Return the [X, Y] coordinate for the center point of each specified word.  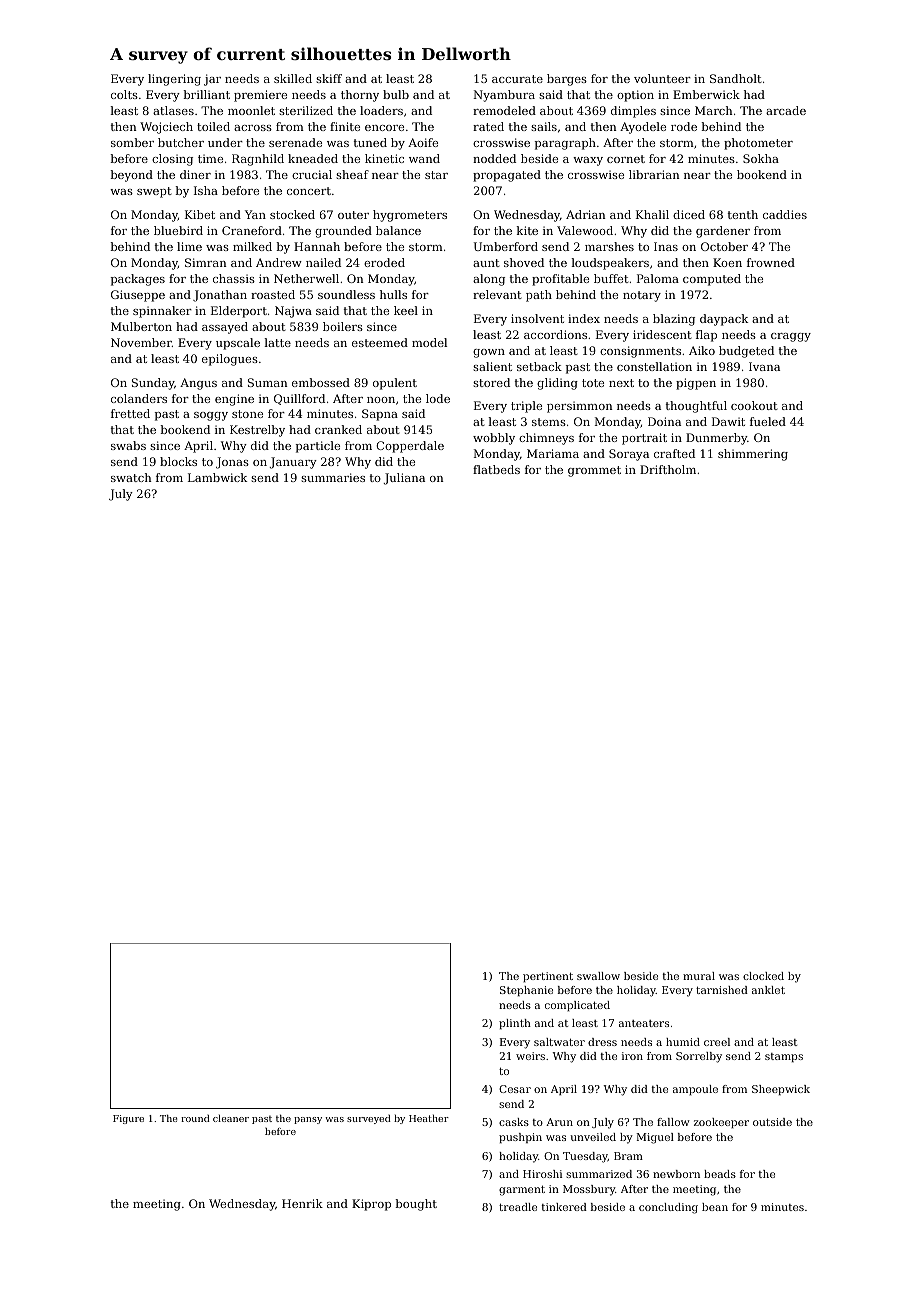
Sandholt [736, 78]
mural [699, 976]
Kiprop [371, 1205]
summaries [333, 477]
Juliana [404, 479]
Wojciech [166, 128]
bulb [396, 94]
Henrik [302, 1203]
